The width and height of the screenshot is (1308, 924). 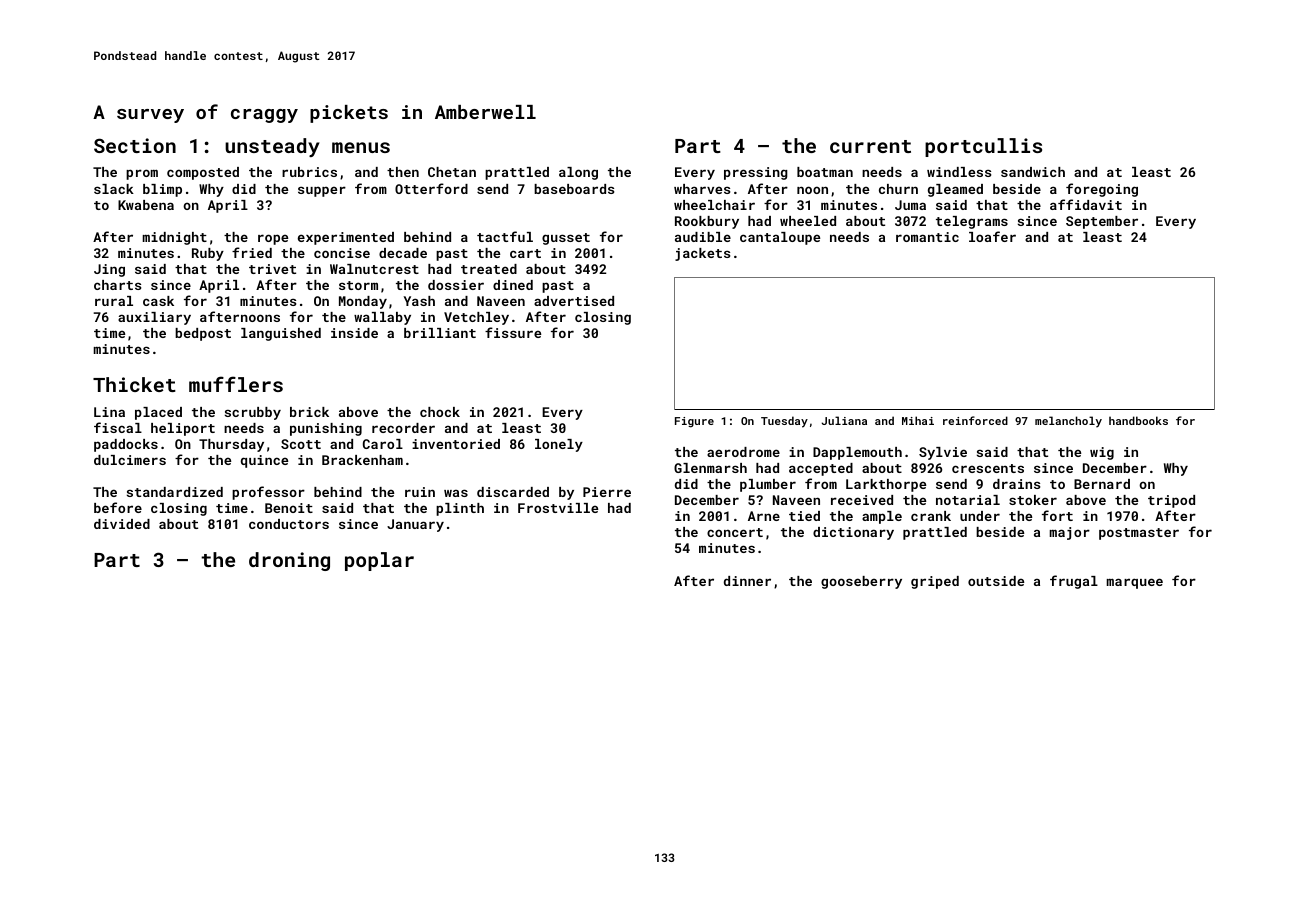 What do you see at coordinates (1074, 582) in the screenshot?
I see `frugal` at bounding box center [1074, 582].
